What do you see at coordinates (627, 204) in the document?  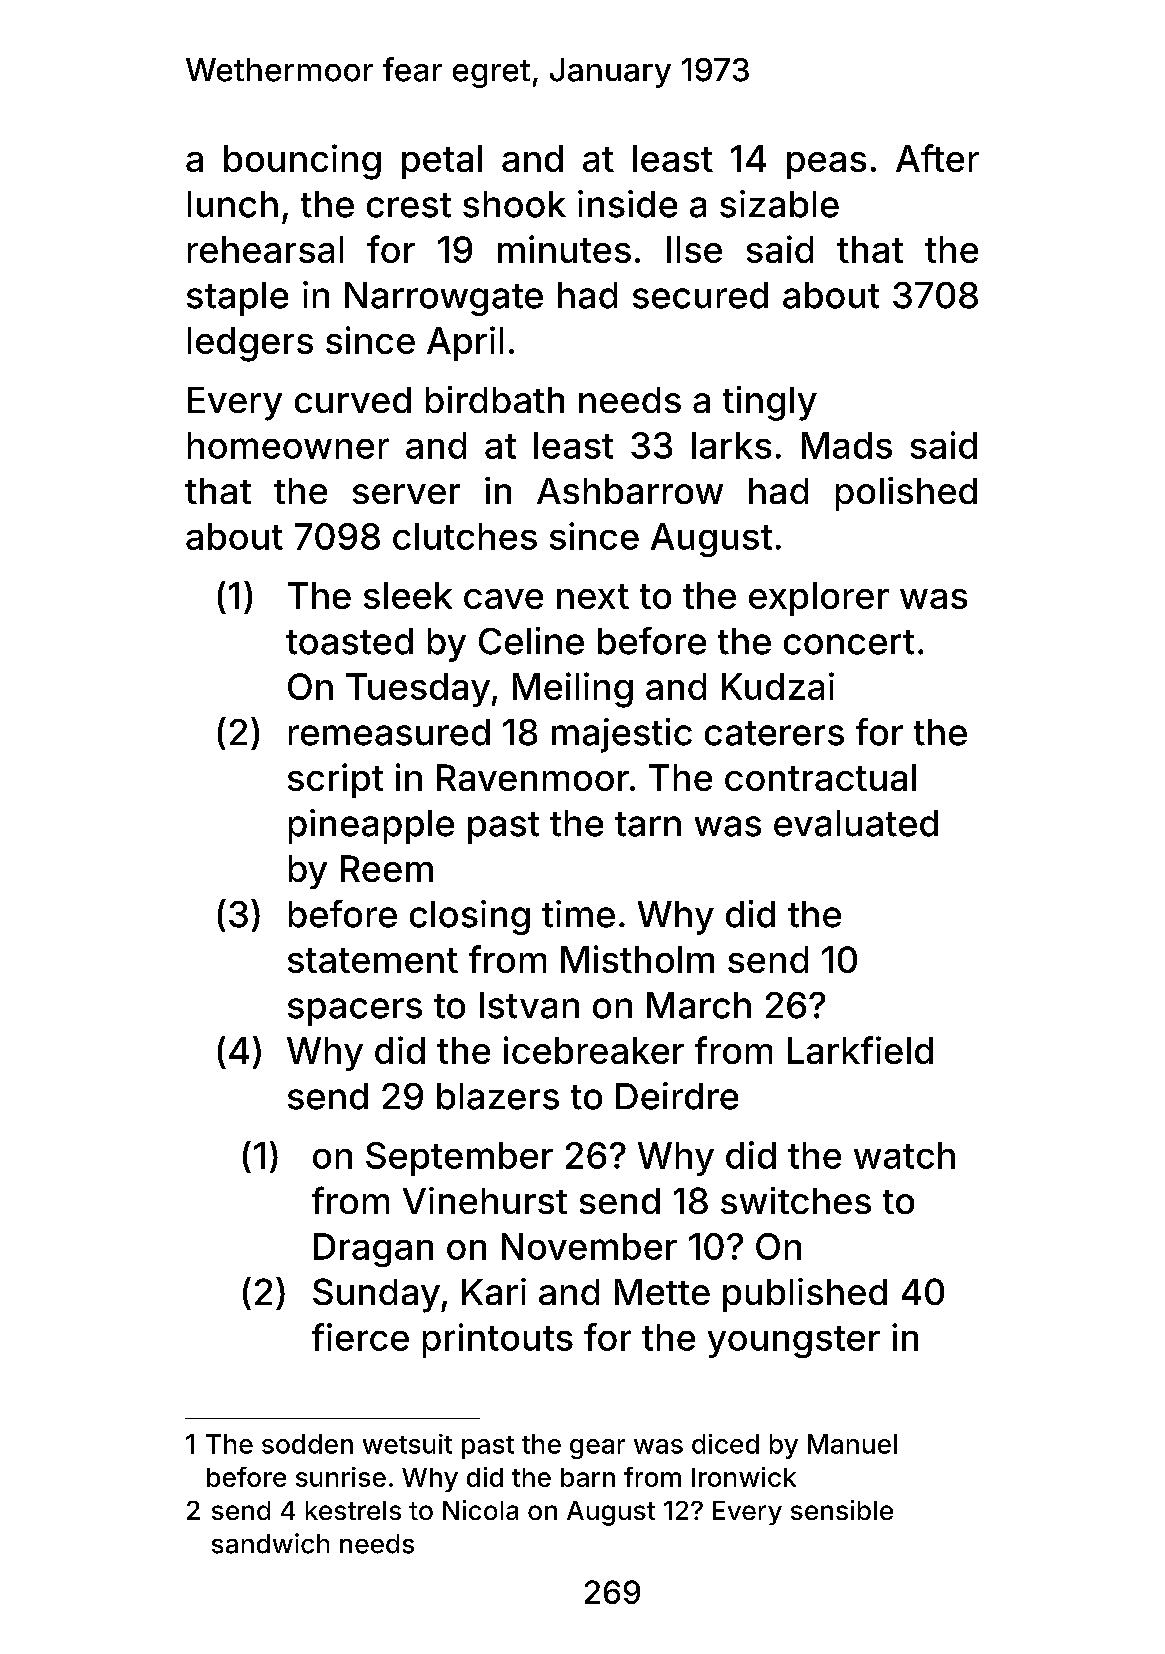 I see `inside` at bounding box center [627, 204].
